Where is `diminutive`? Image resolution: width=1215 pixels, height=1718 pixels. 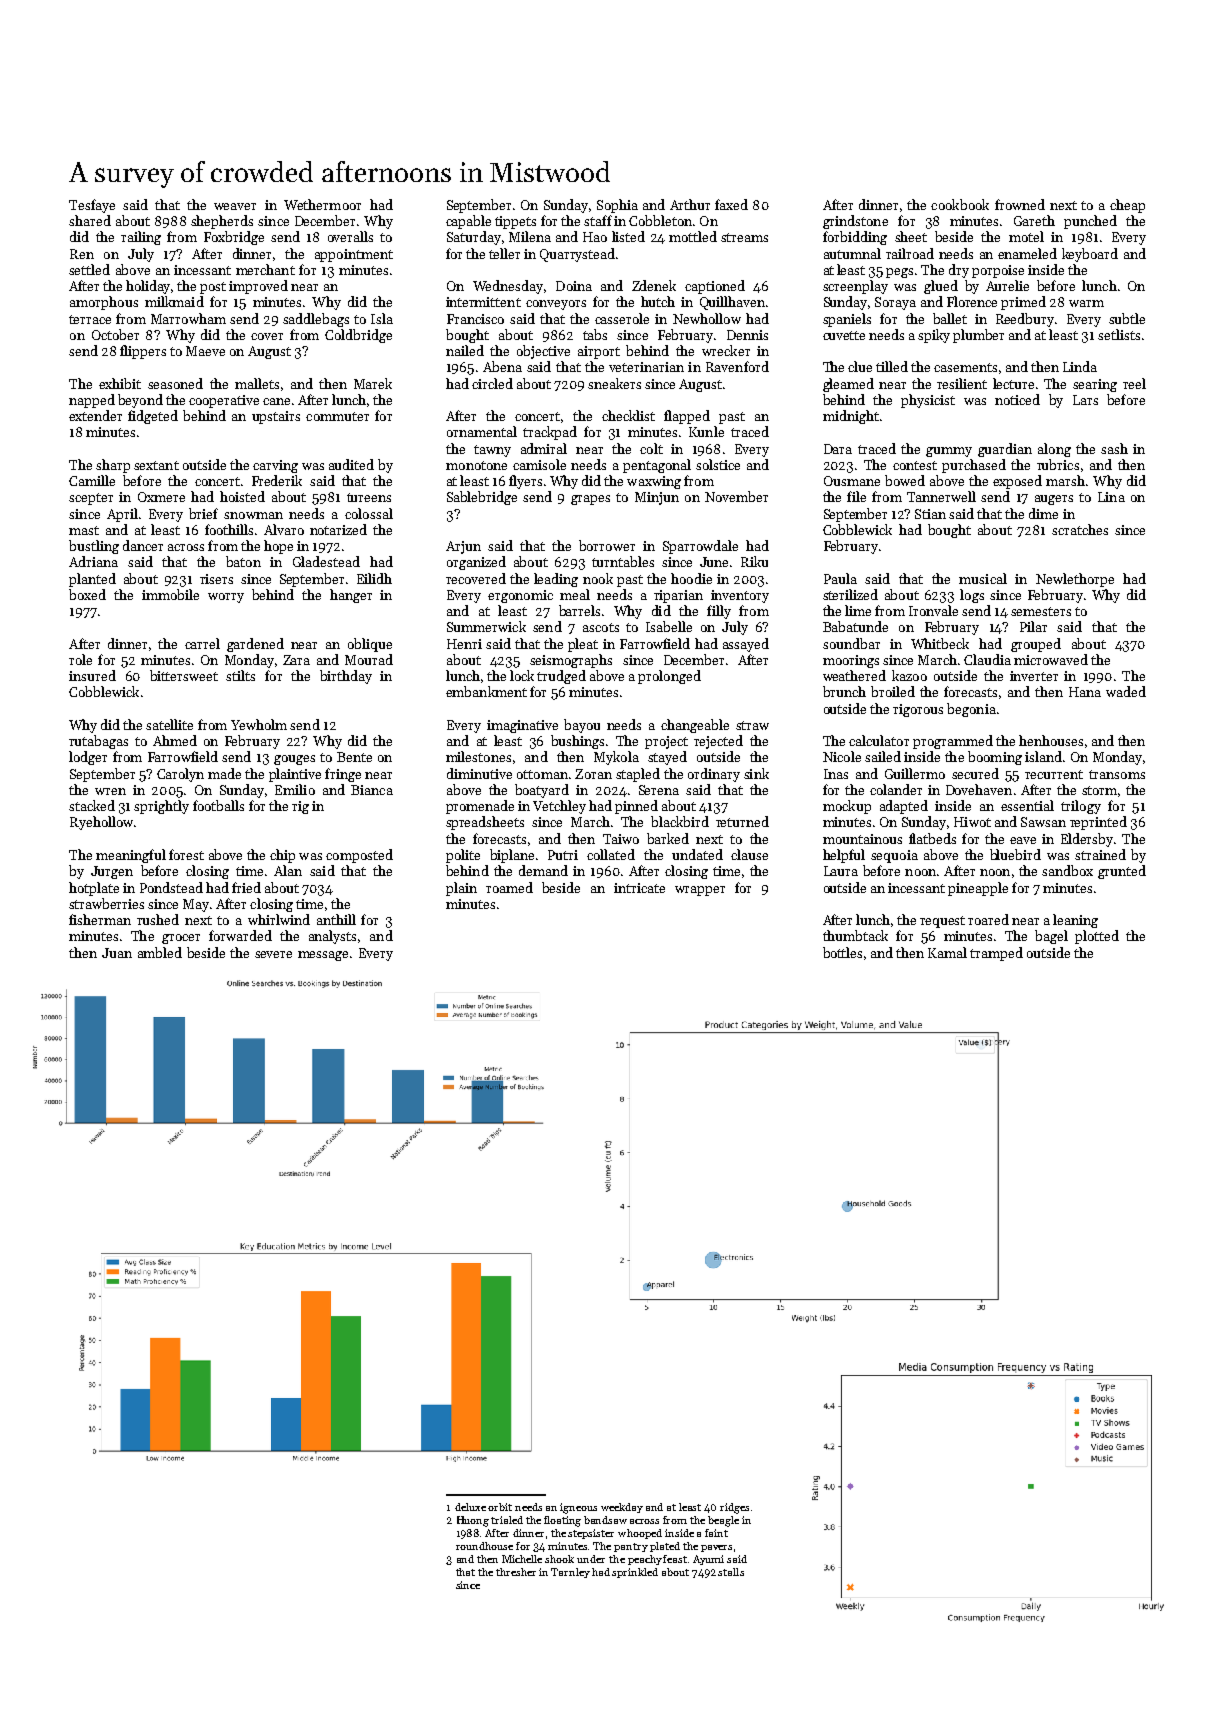 diminutive is located at coordinates (479, 773).
